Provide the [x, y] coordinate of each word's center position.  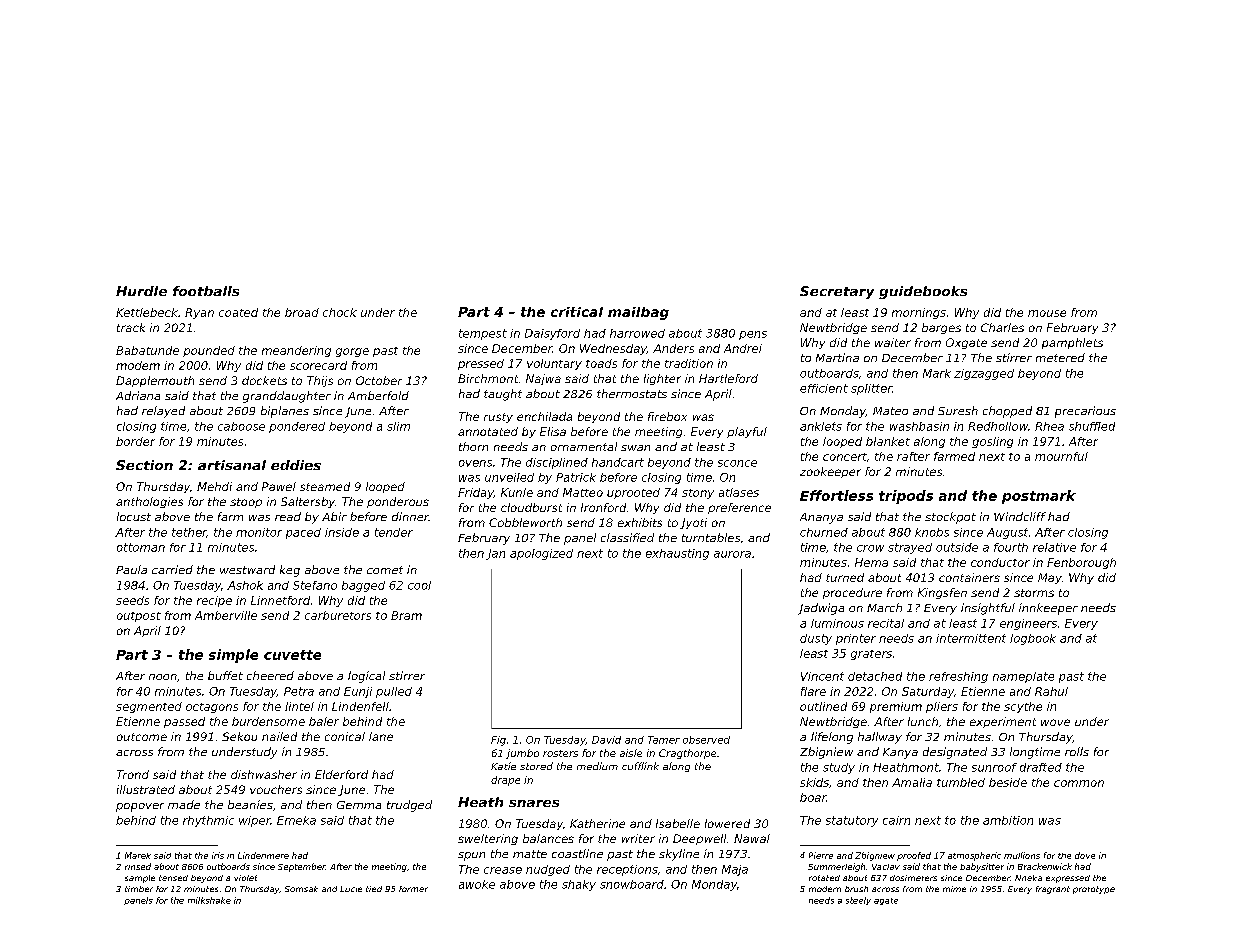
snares [534, 803]
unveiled [509, 477]
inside [342, 532]
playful [747, 432]
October [379, 380]
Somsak [301, 889]
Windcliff [1020, 516]
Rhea [1049, 426]
